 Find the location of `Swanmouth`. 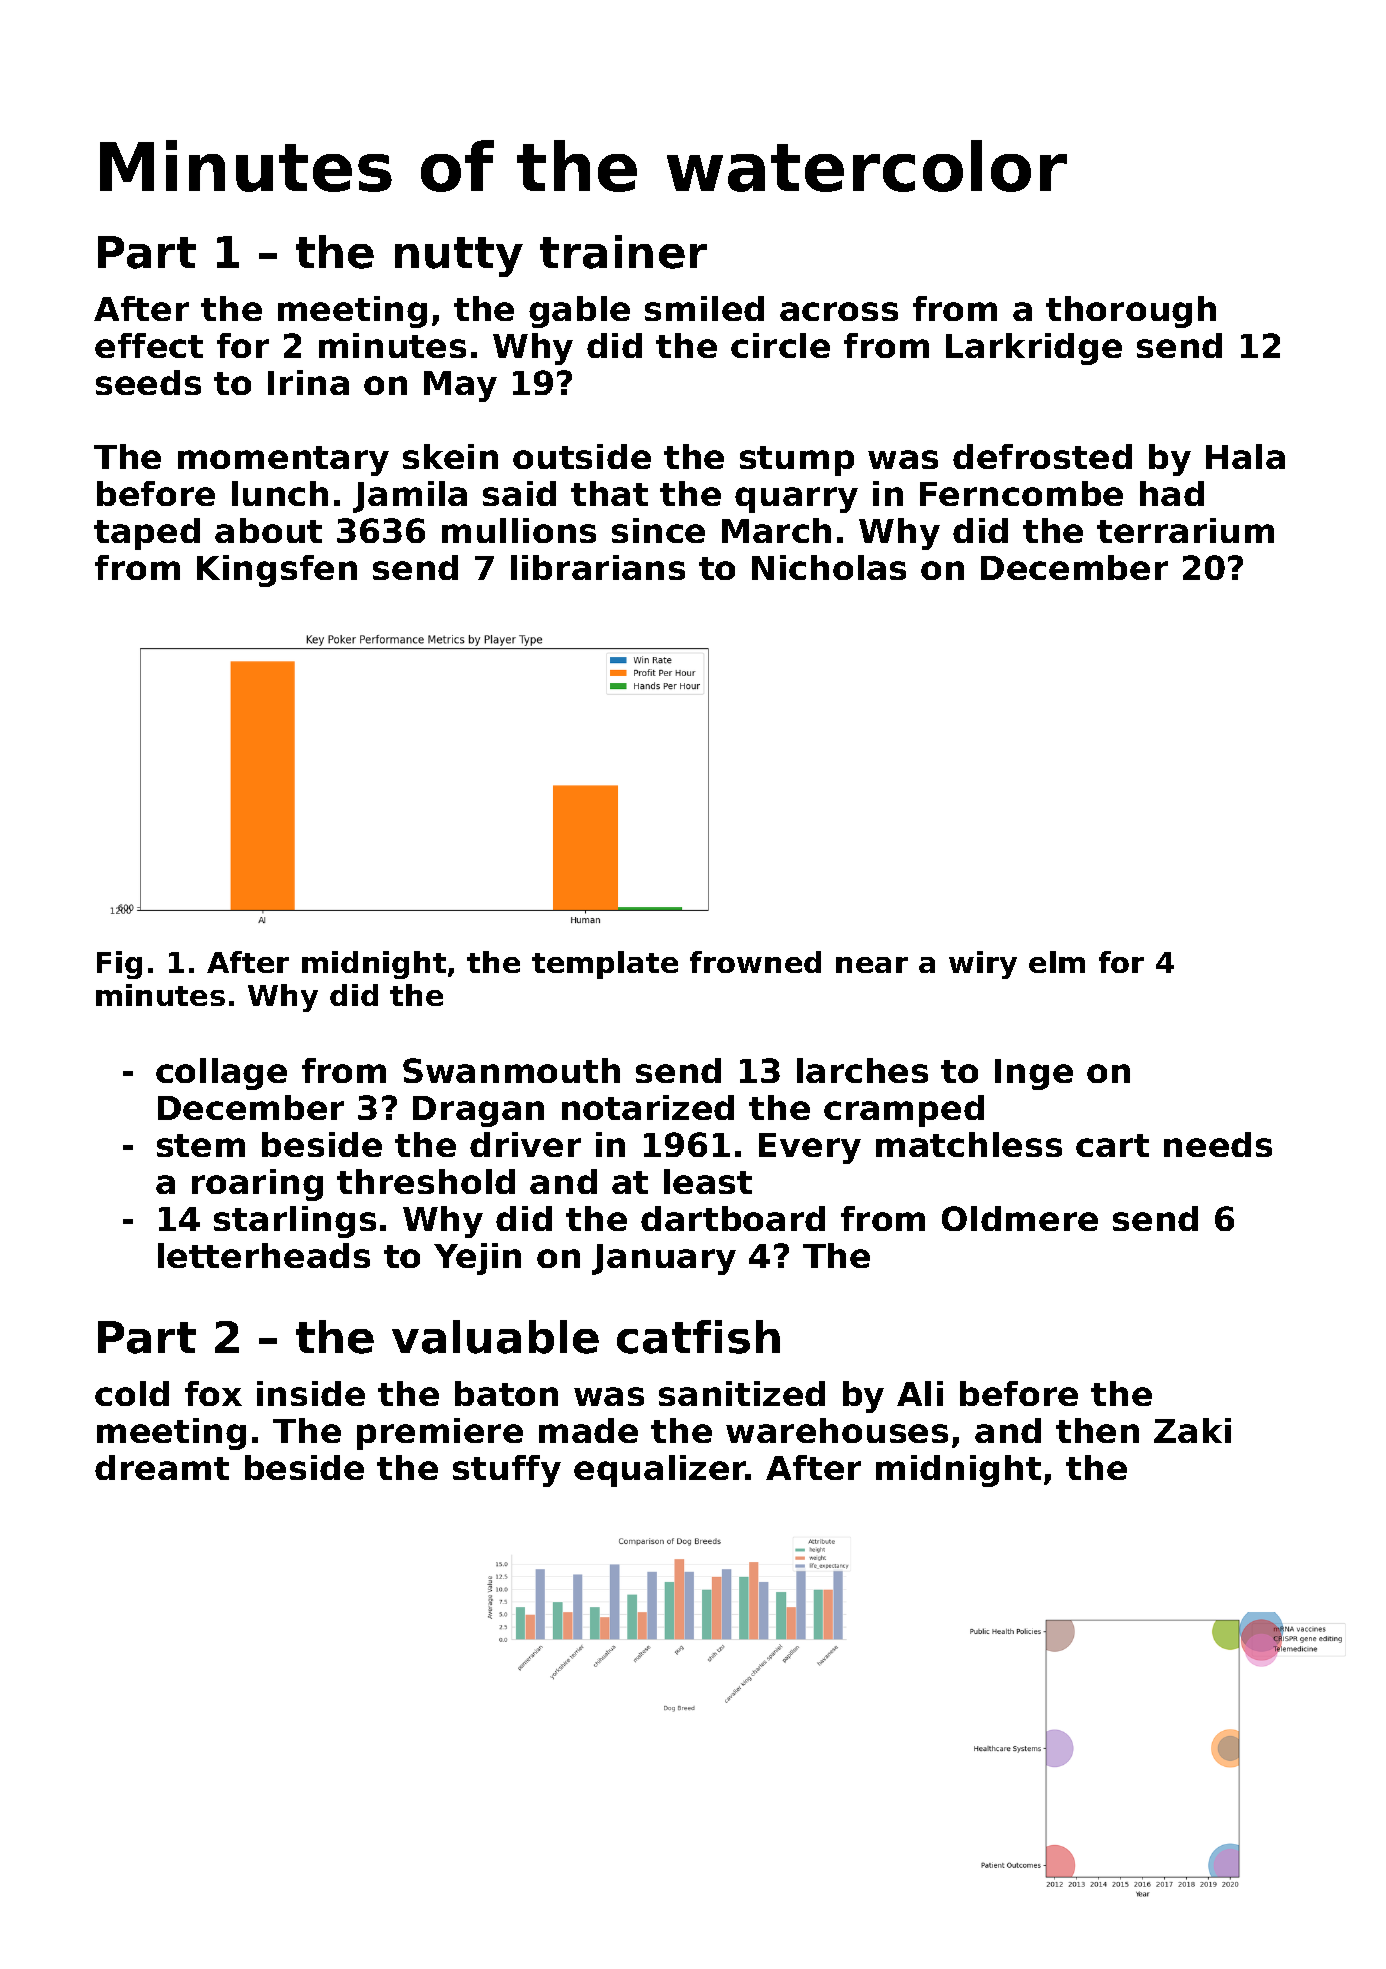

Swanmouth is located at coordinates (511, 1070).
